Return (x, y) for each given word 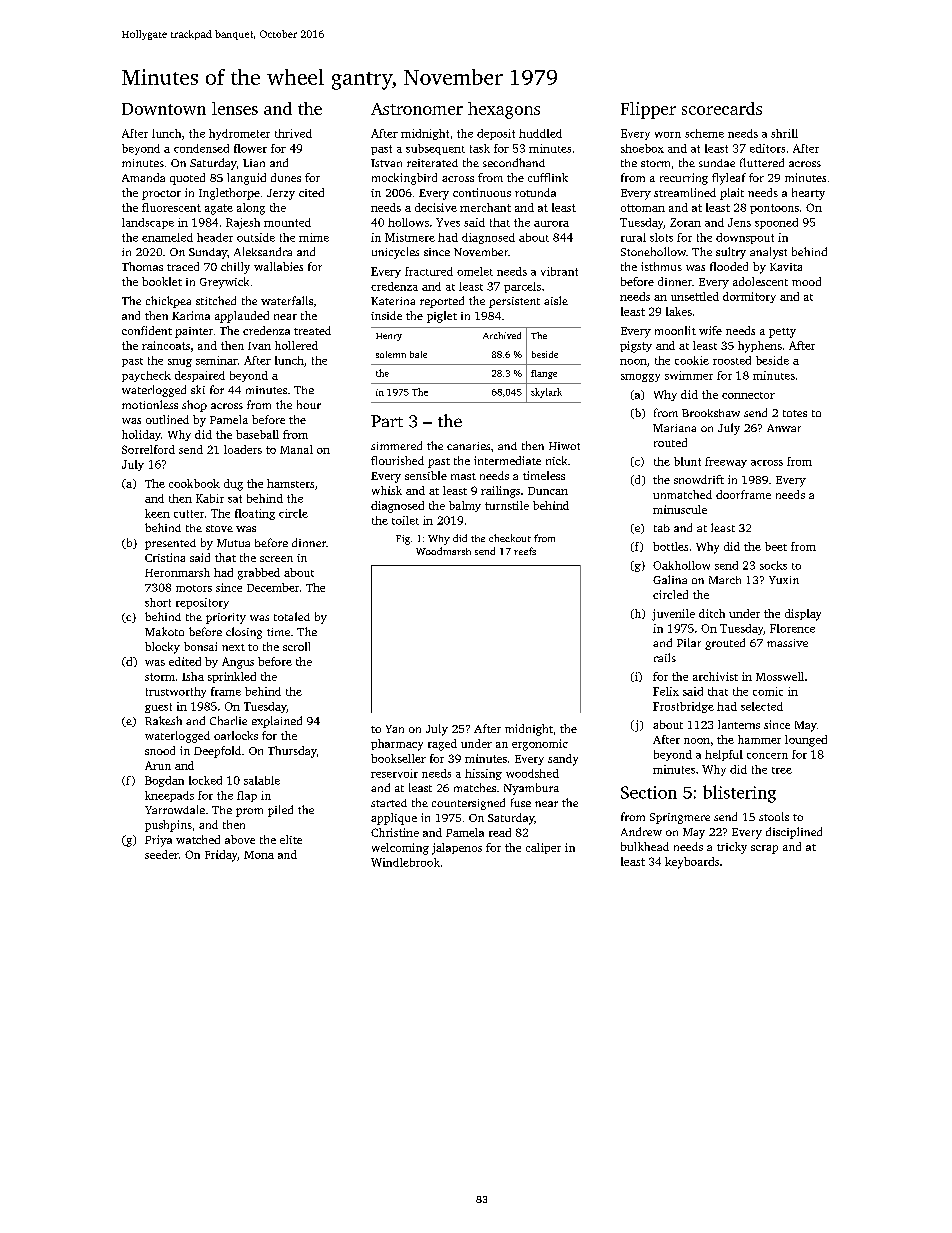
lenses (235, 108)
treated (312, 330)
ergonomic (540, 745)
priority (226, 618)
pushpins (168, 826)
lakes (679, 311)
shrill (784, 133)
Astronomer (417, 109)
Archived (502, 335)
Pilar (689, 642)
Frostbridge (683, 707)
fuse (521, 802)
